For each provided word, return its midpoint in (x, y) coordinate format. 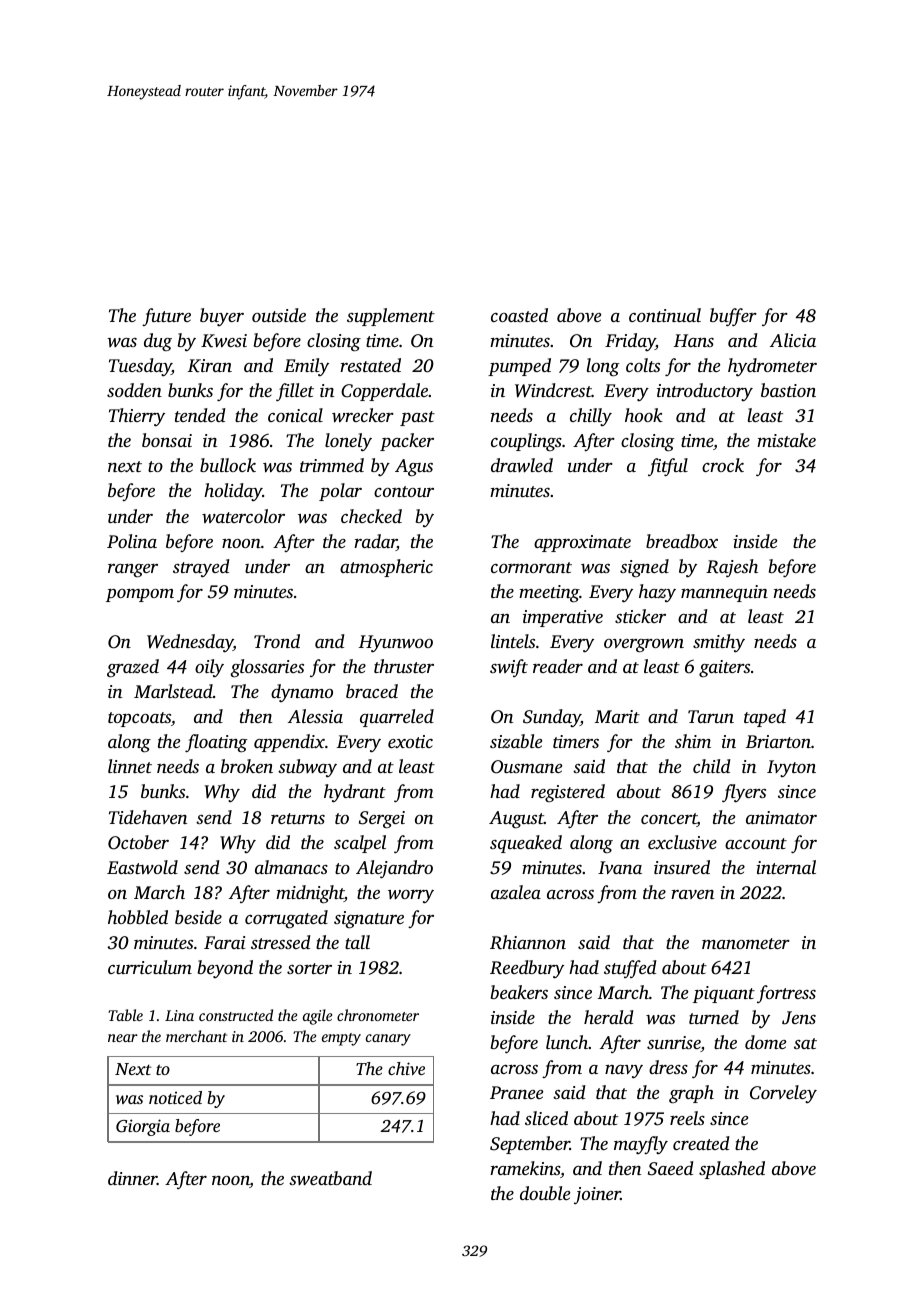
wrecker (363, 415)
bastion (788, 390)
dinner (132, 1178)
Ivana (620, 867)
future (166, 317)
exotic (410, 741)
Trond (277, 641)
